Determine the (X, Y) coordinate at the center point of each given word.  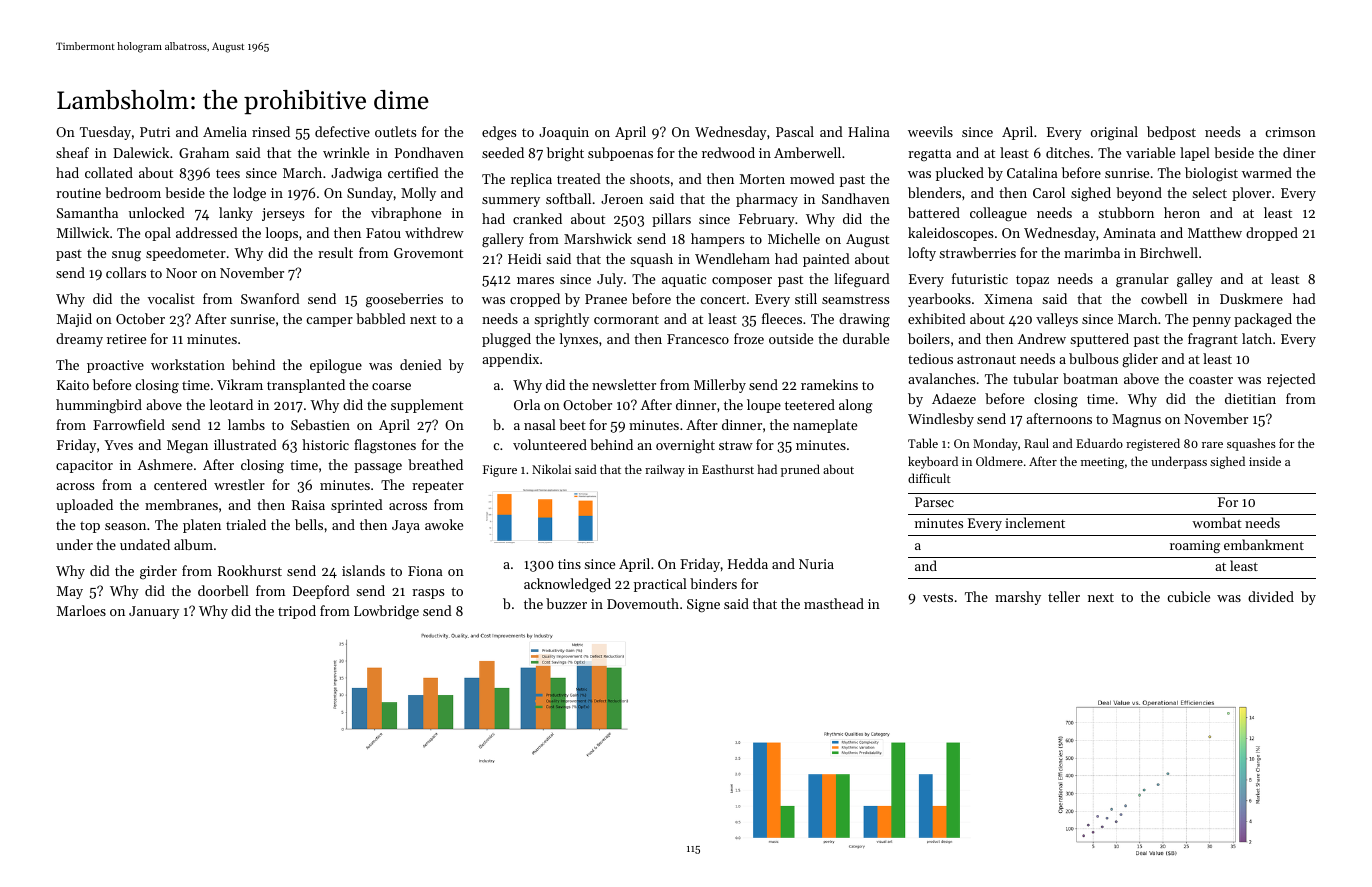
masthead (834, 603)
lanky (236, 214)
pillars (671, 220)
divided (1271, 596)
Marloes (81, 610)
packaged (1263, 320)
